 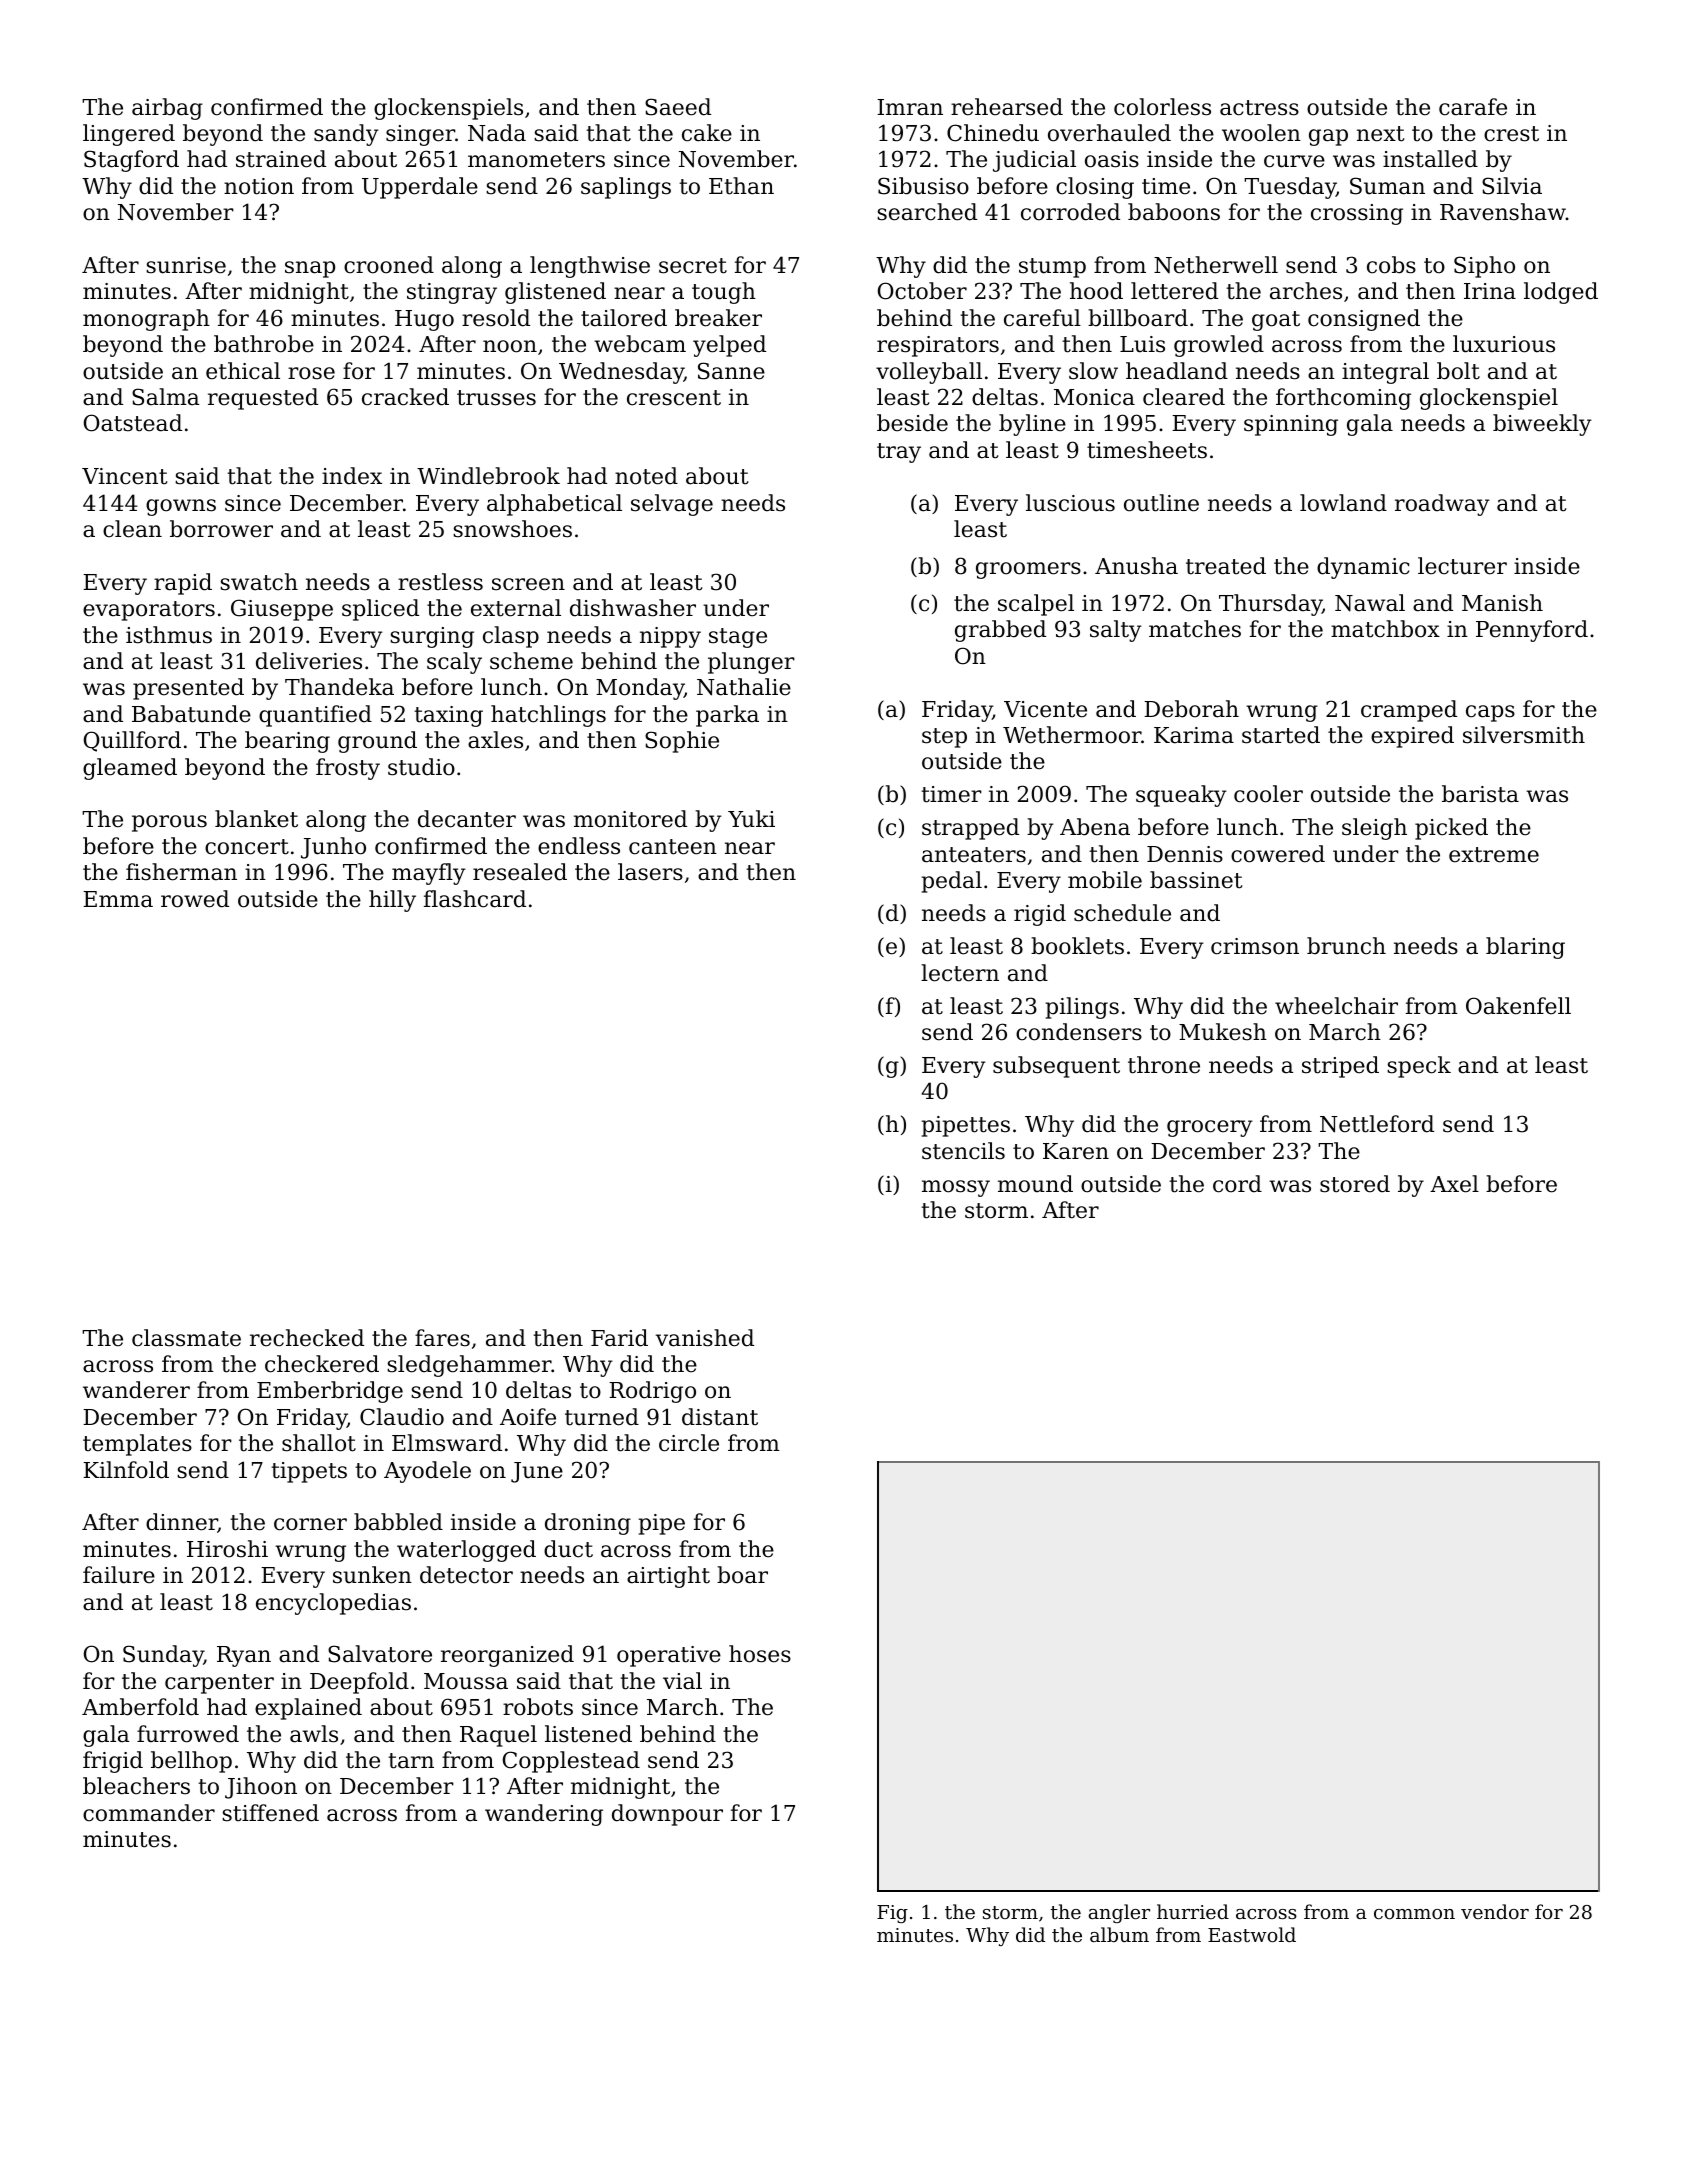 I want to click on colorless, so click(x=1162, y=107).
